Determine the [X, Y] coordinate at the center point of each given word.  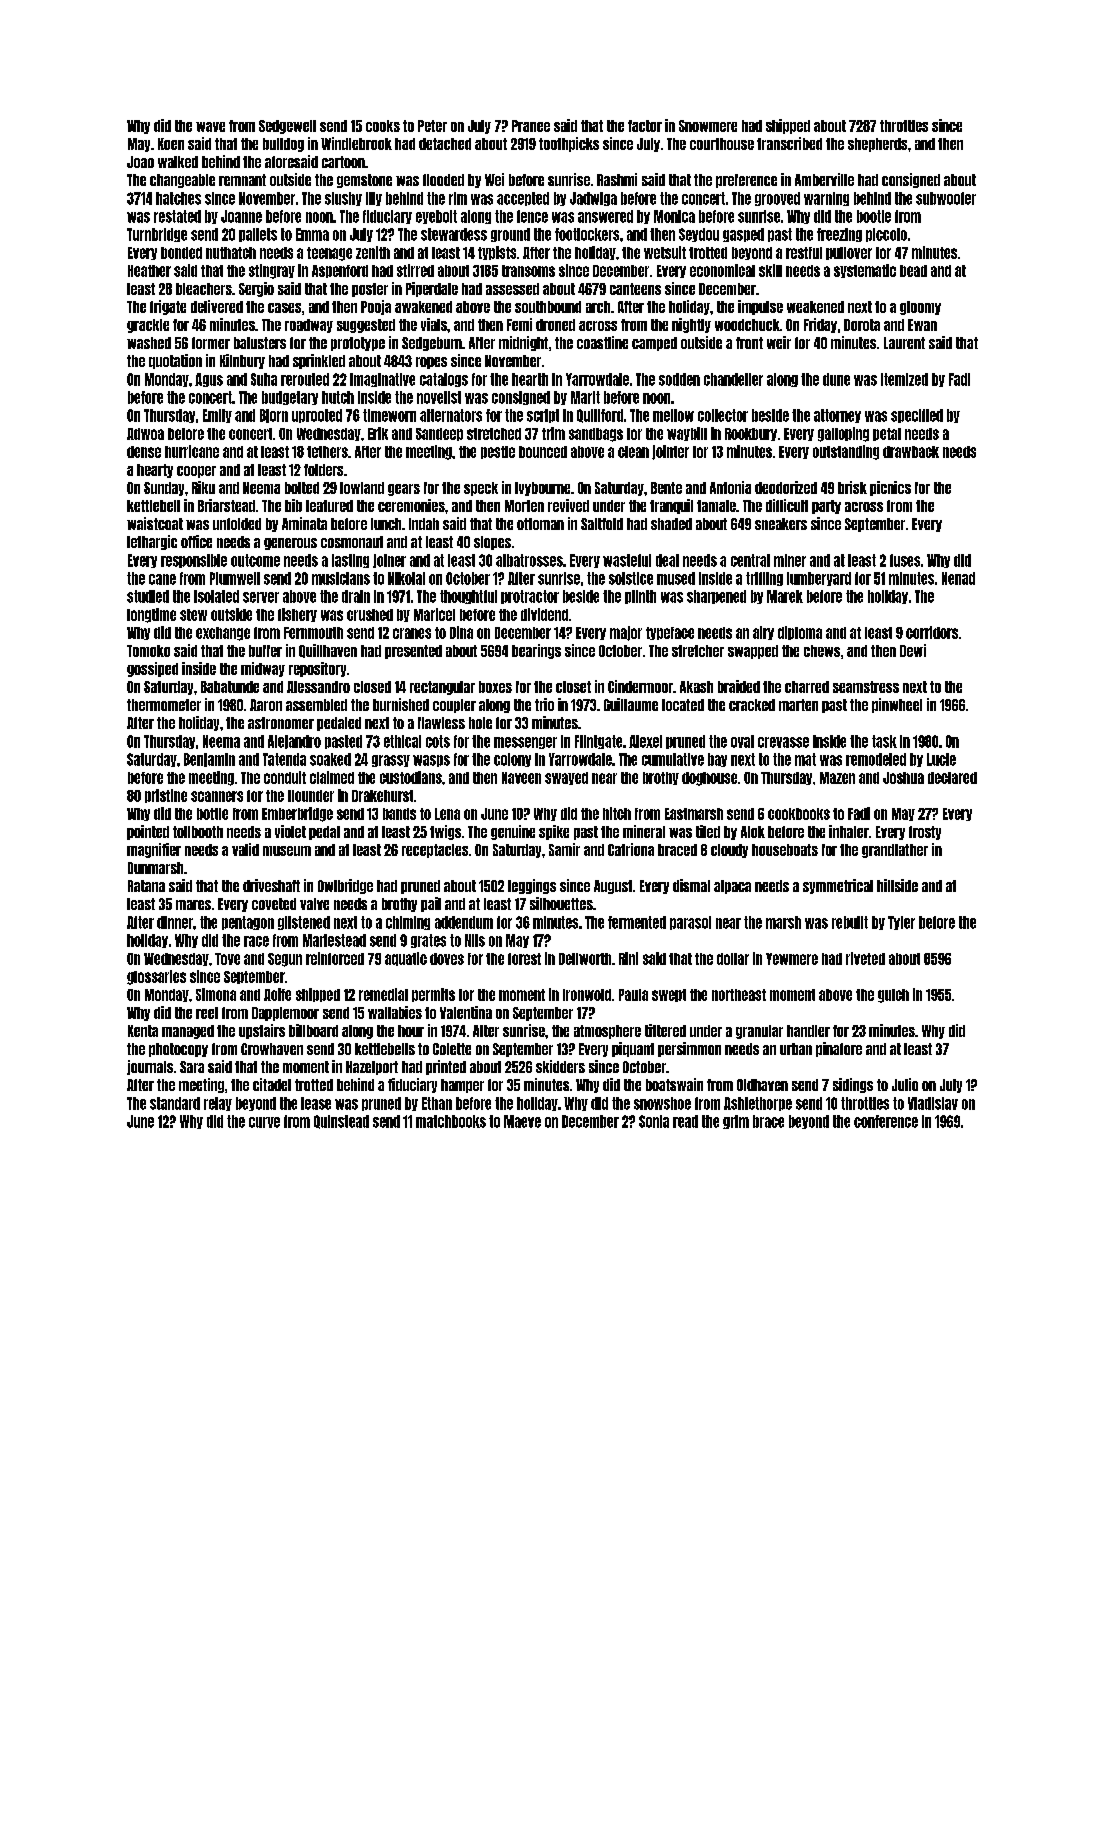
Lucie [941, 759]
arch [598, 307]
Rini [628, 958]
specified [917, 416]
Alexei [645, 741]
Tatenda [284, 759]
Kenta [143, 1031]
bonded [181, 253]
